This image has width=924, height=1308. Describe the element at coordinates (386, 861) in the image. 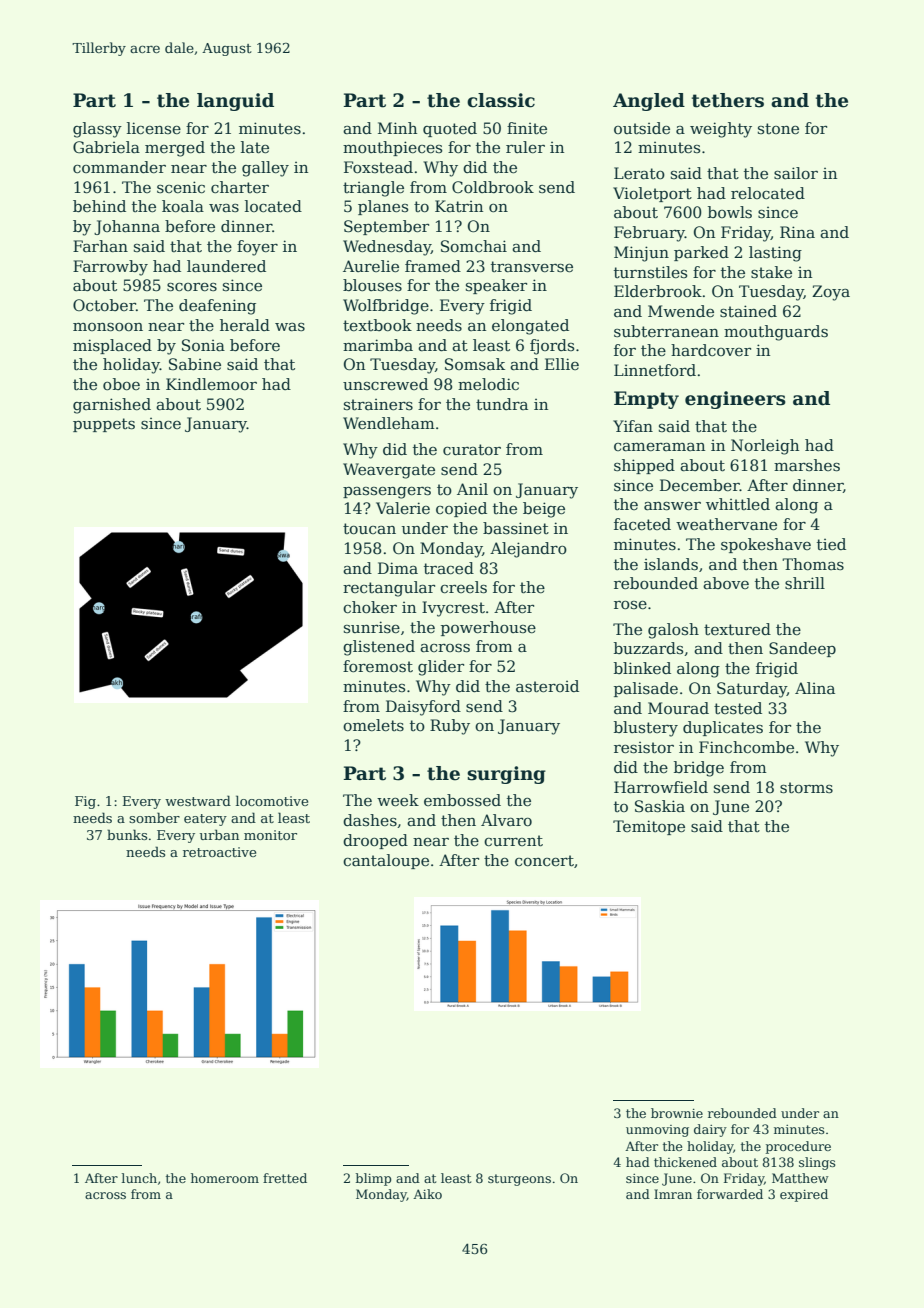

I see `cantaloupe` at that location.
